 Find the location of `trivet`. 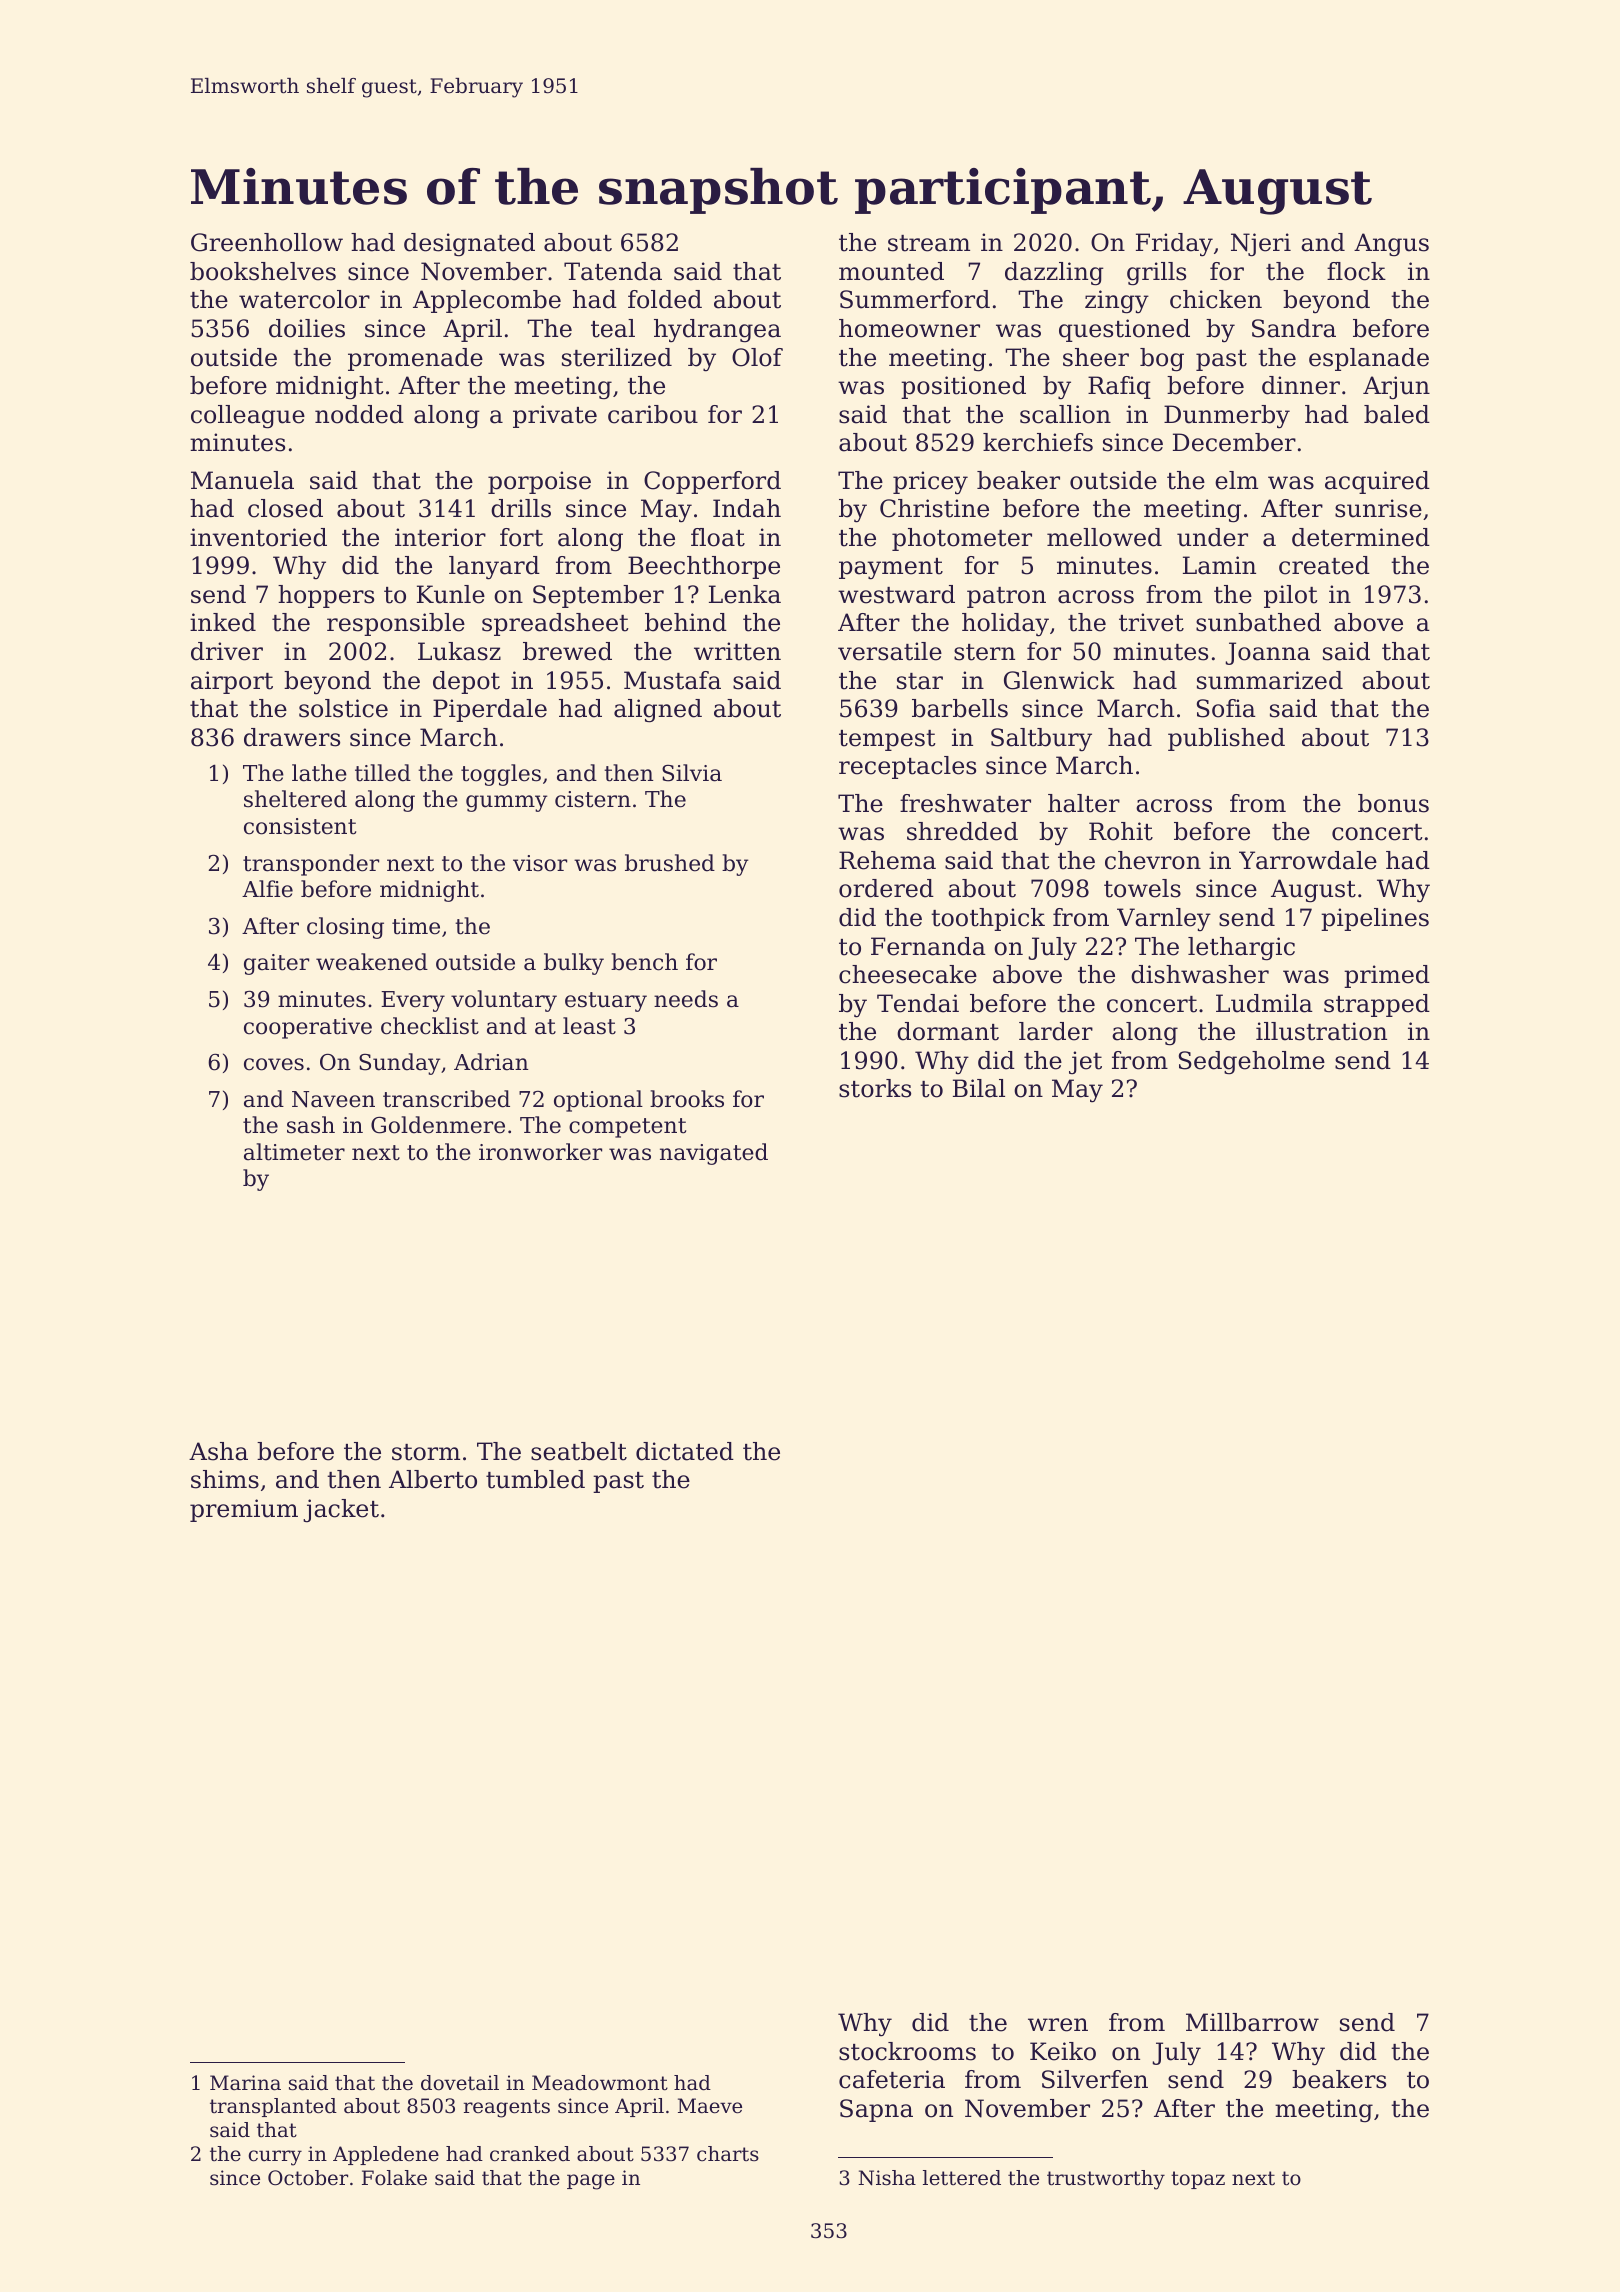

trivet is located at coordinates (1151, 622).
